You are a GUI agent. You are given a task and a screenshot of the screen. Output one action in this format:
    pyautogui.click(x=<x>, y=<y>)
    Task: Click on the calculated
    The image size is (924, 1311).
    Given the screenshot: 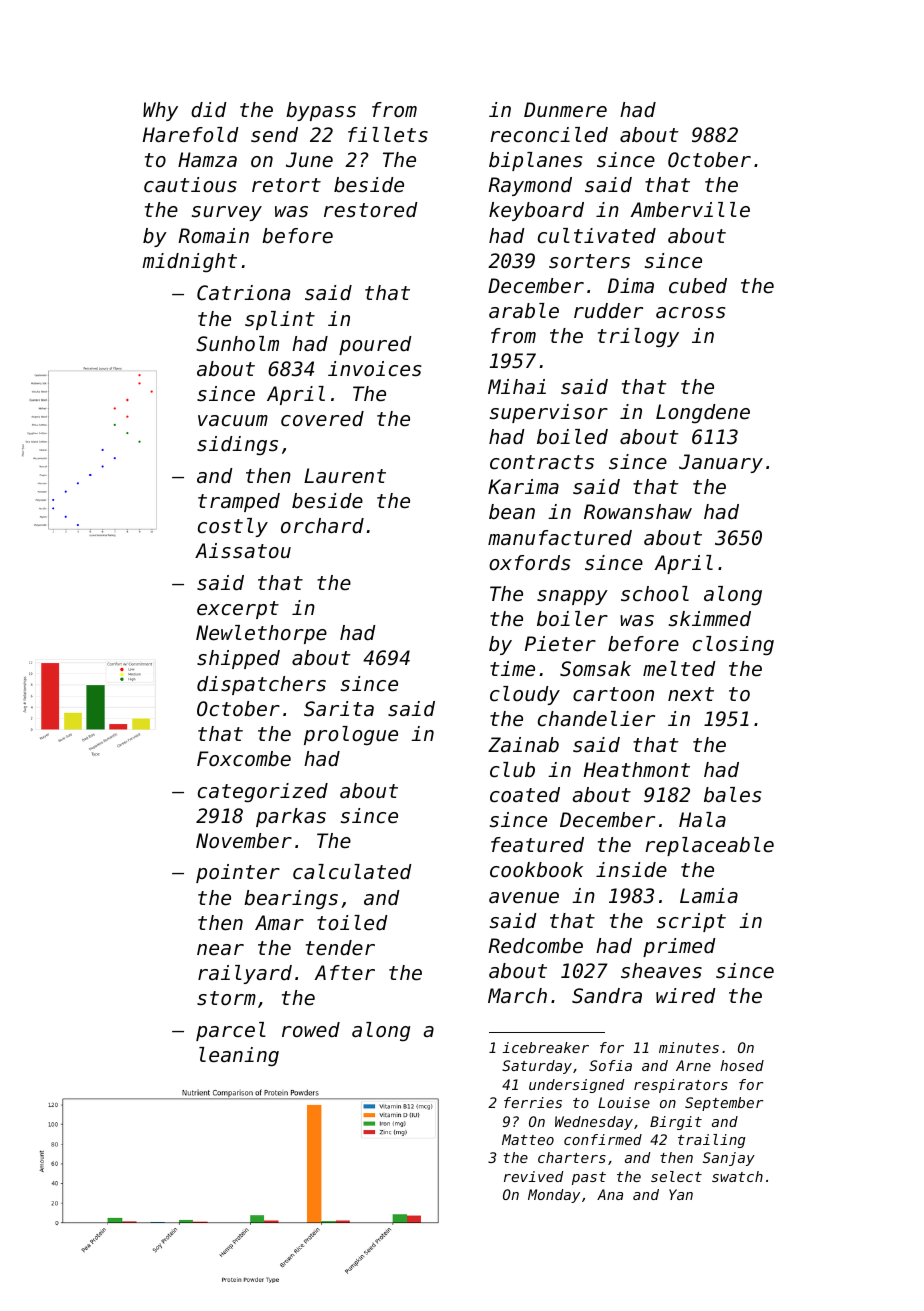 What is the action you would take?
    pyautogui.click(x=352, y=872)
